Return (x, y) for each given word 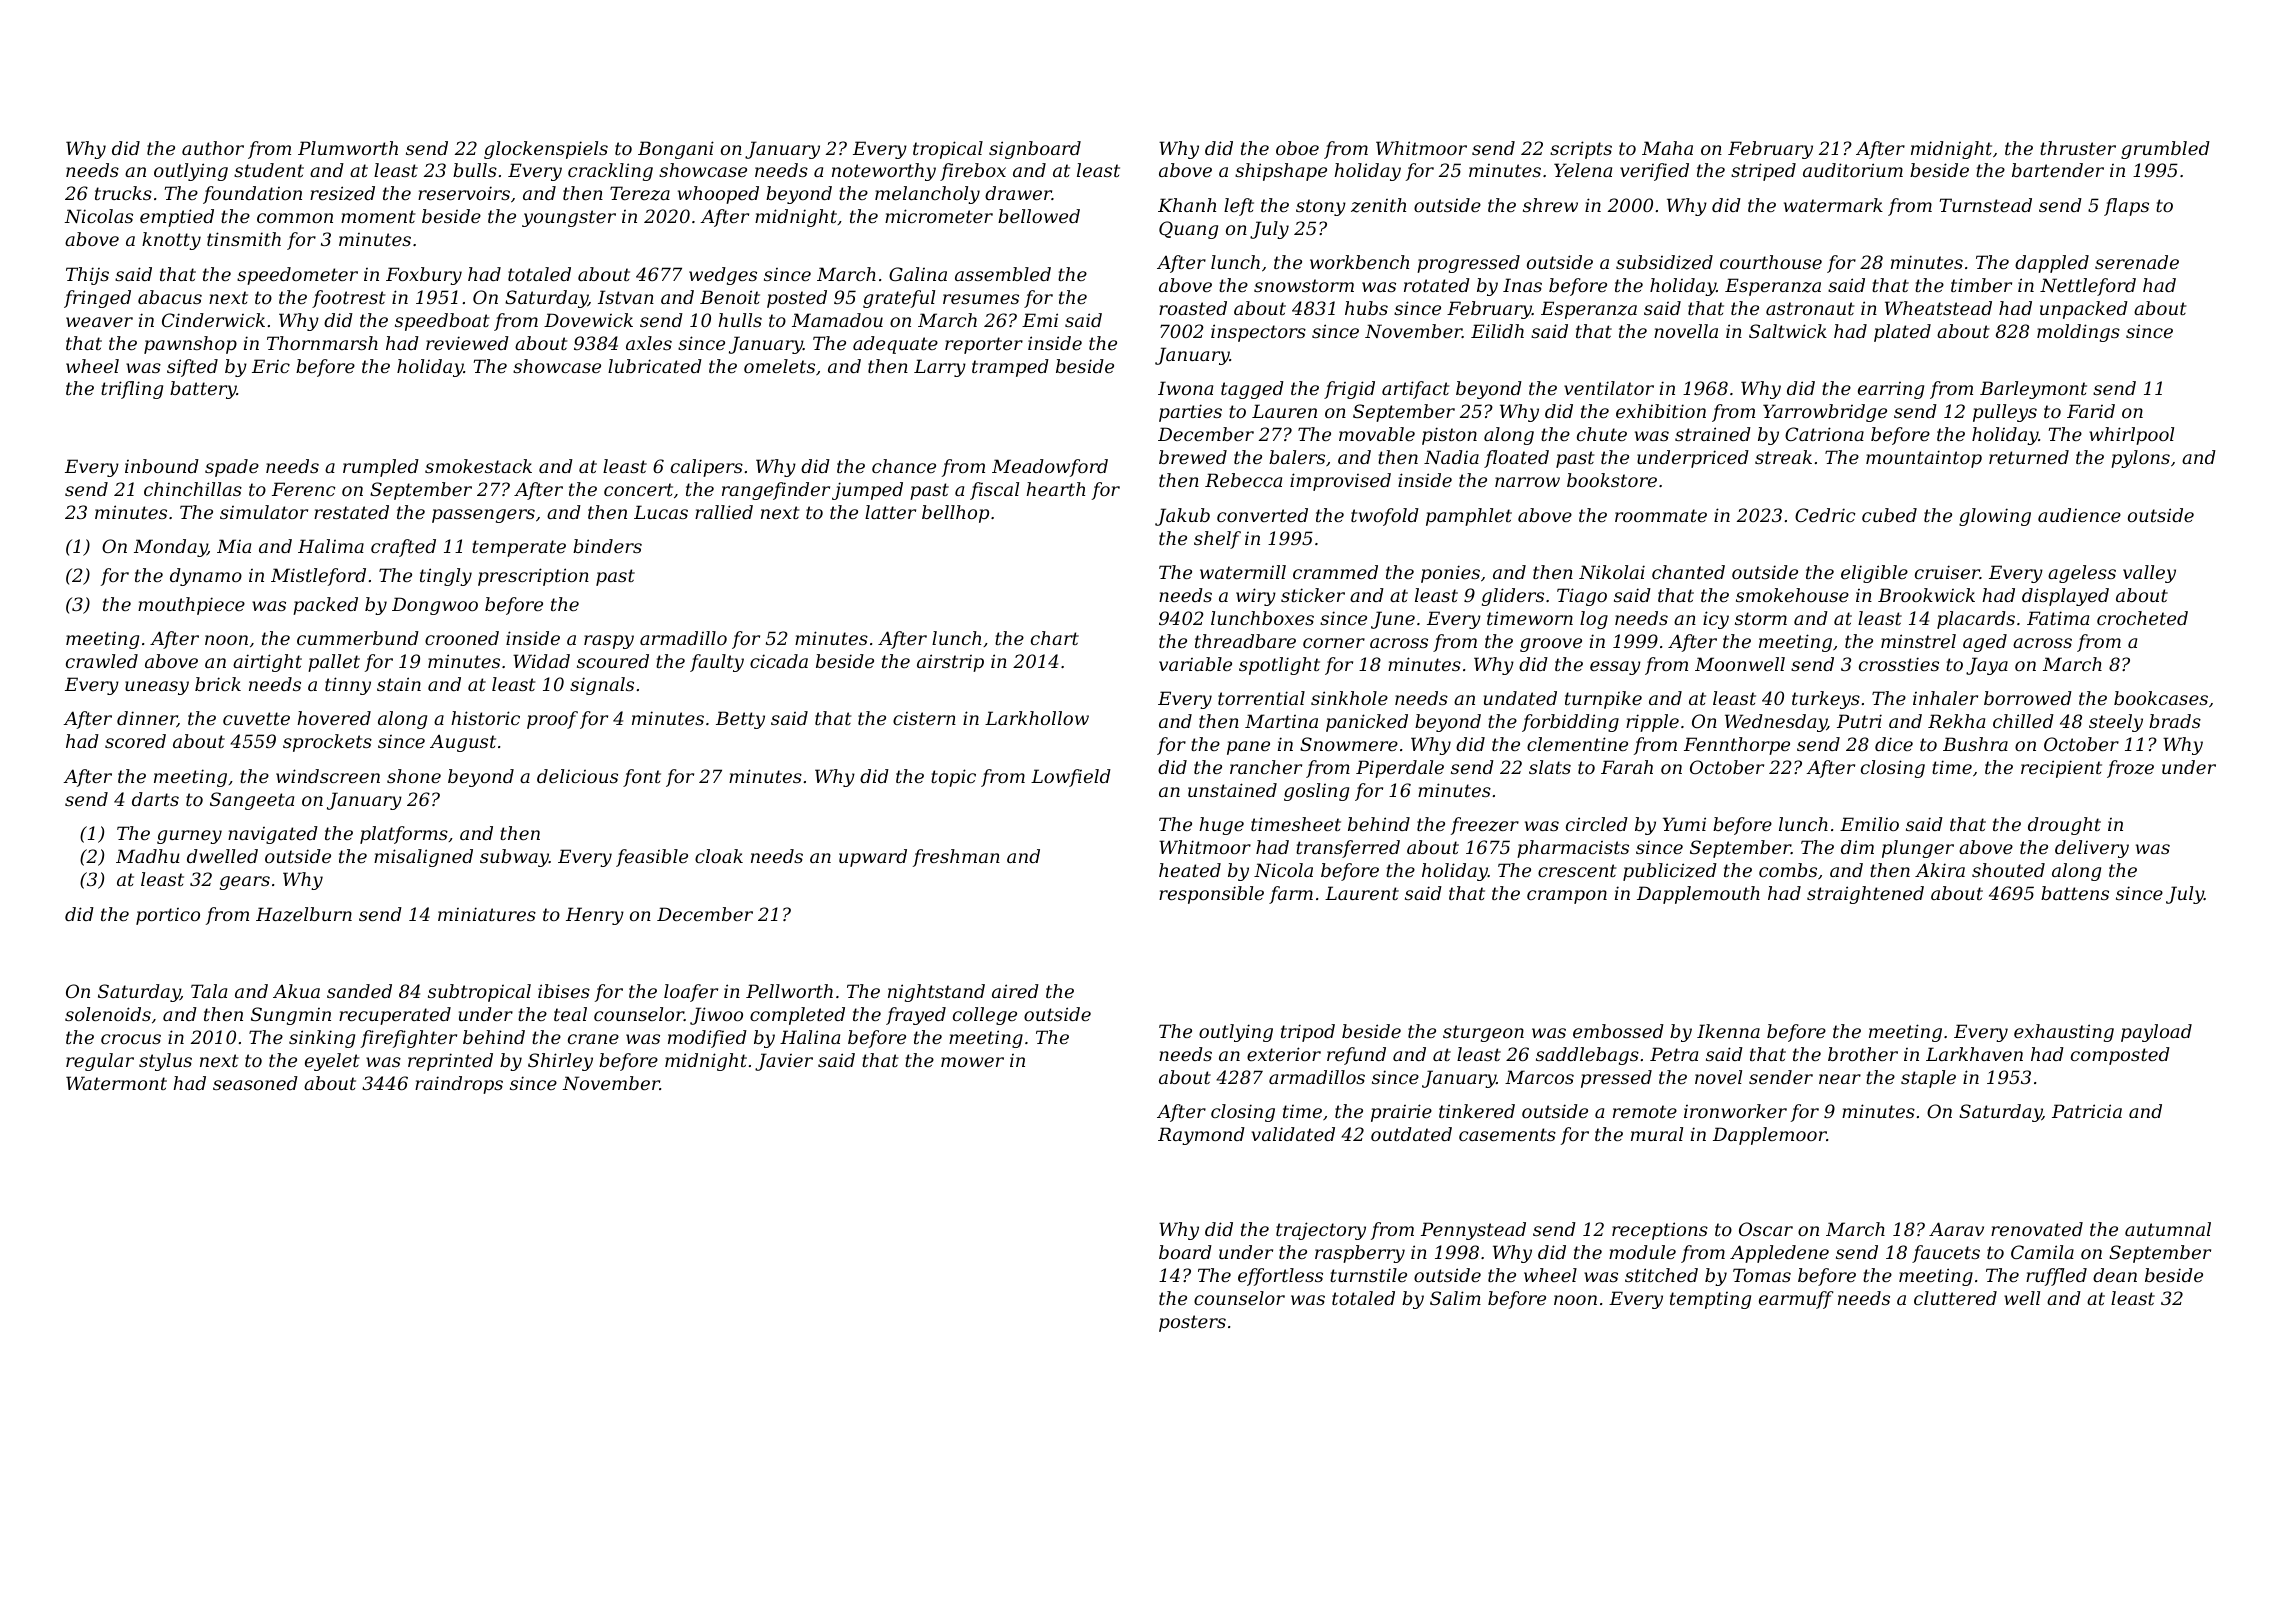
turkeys (1826, 700)
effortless (1280, 1277)
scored (135, 741)
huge (1221, 826)
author (213, 148)
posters (1192, 1323)
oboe (1297, 148)
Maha (1667, 148)
